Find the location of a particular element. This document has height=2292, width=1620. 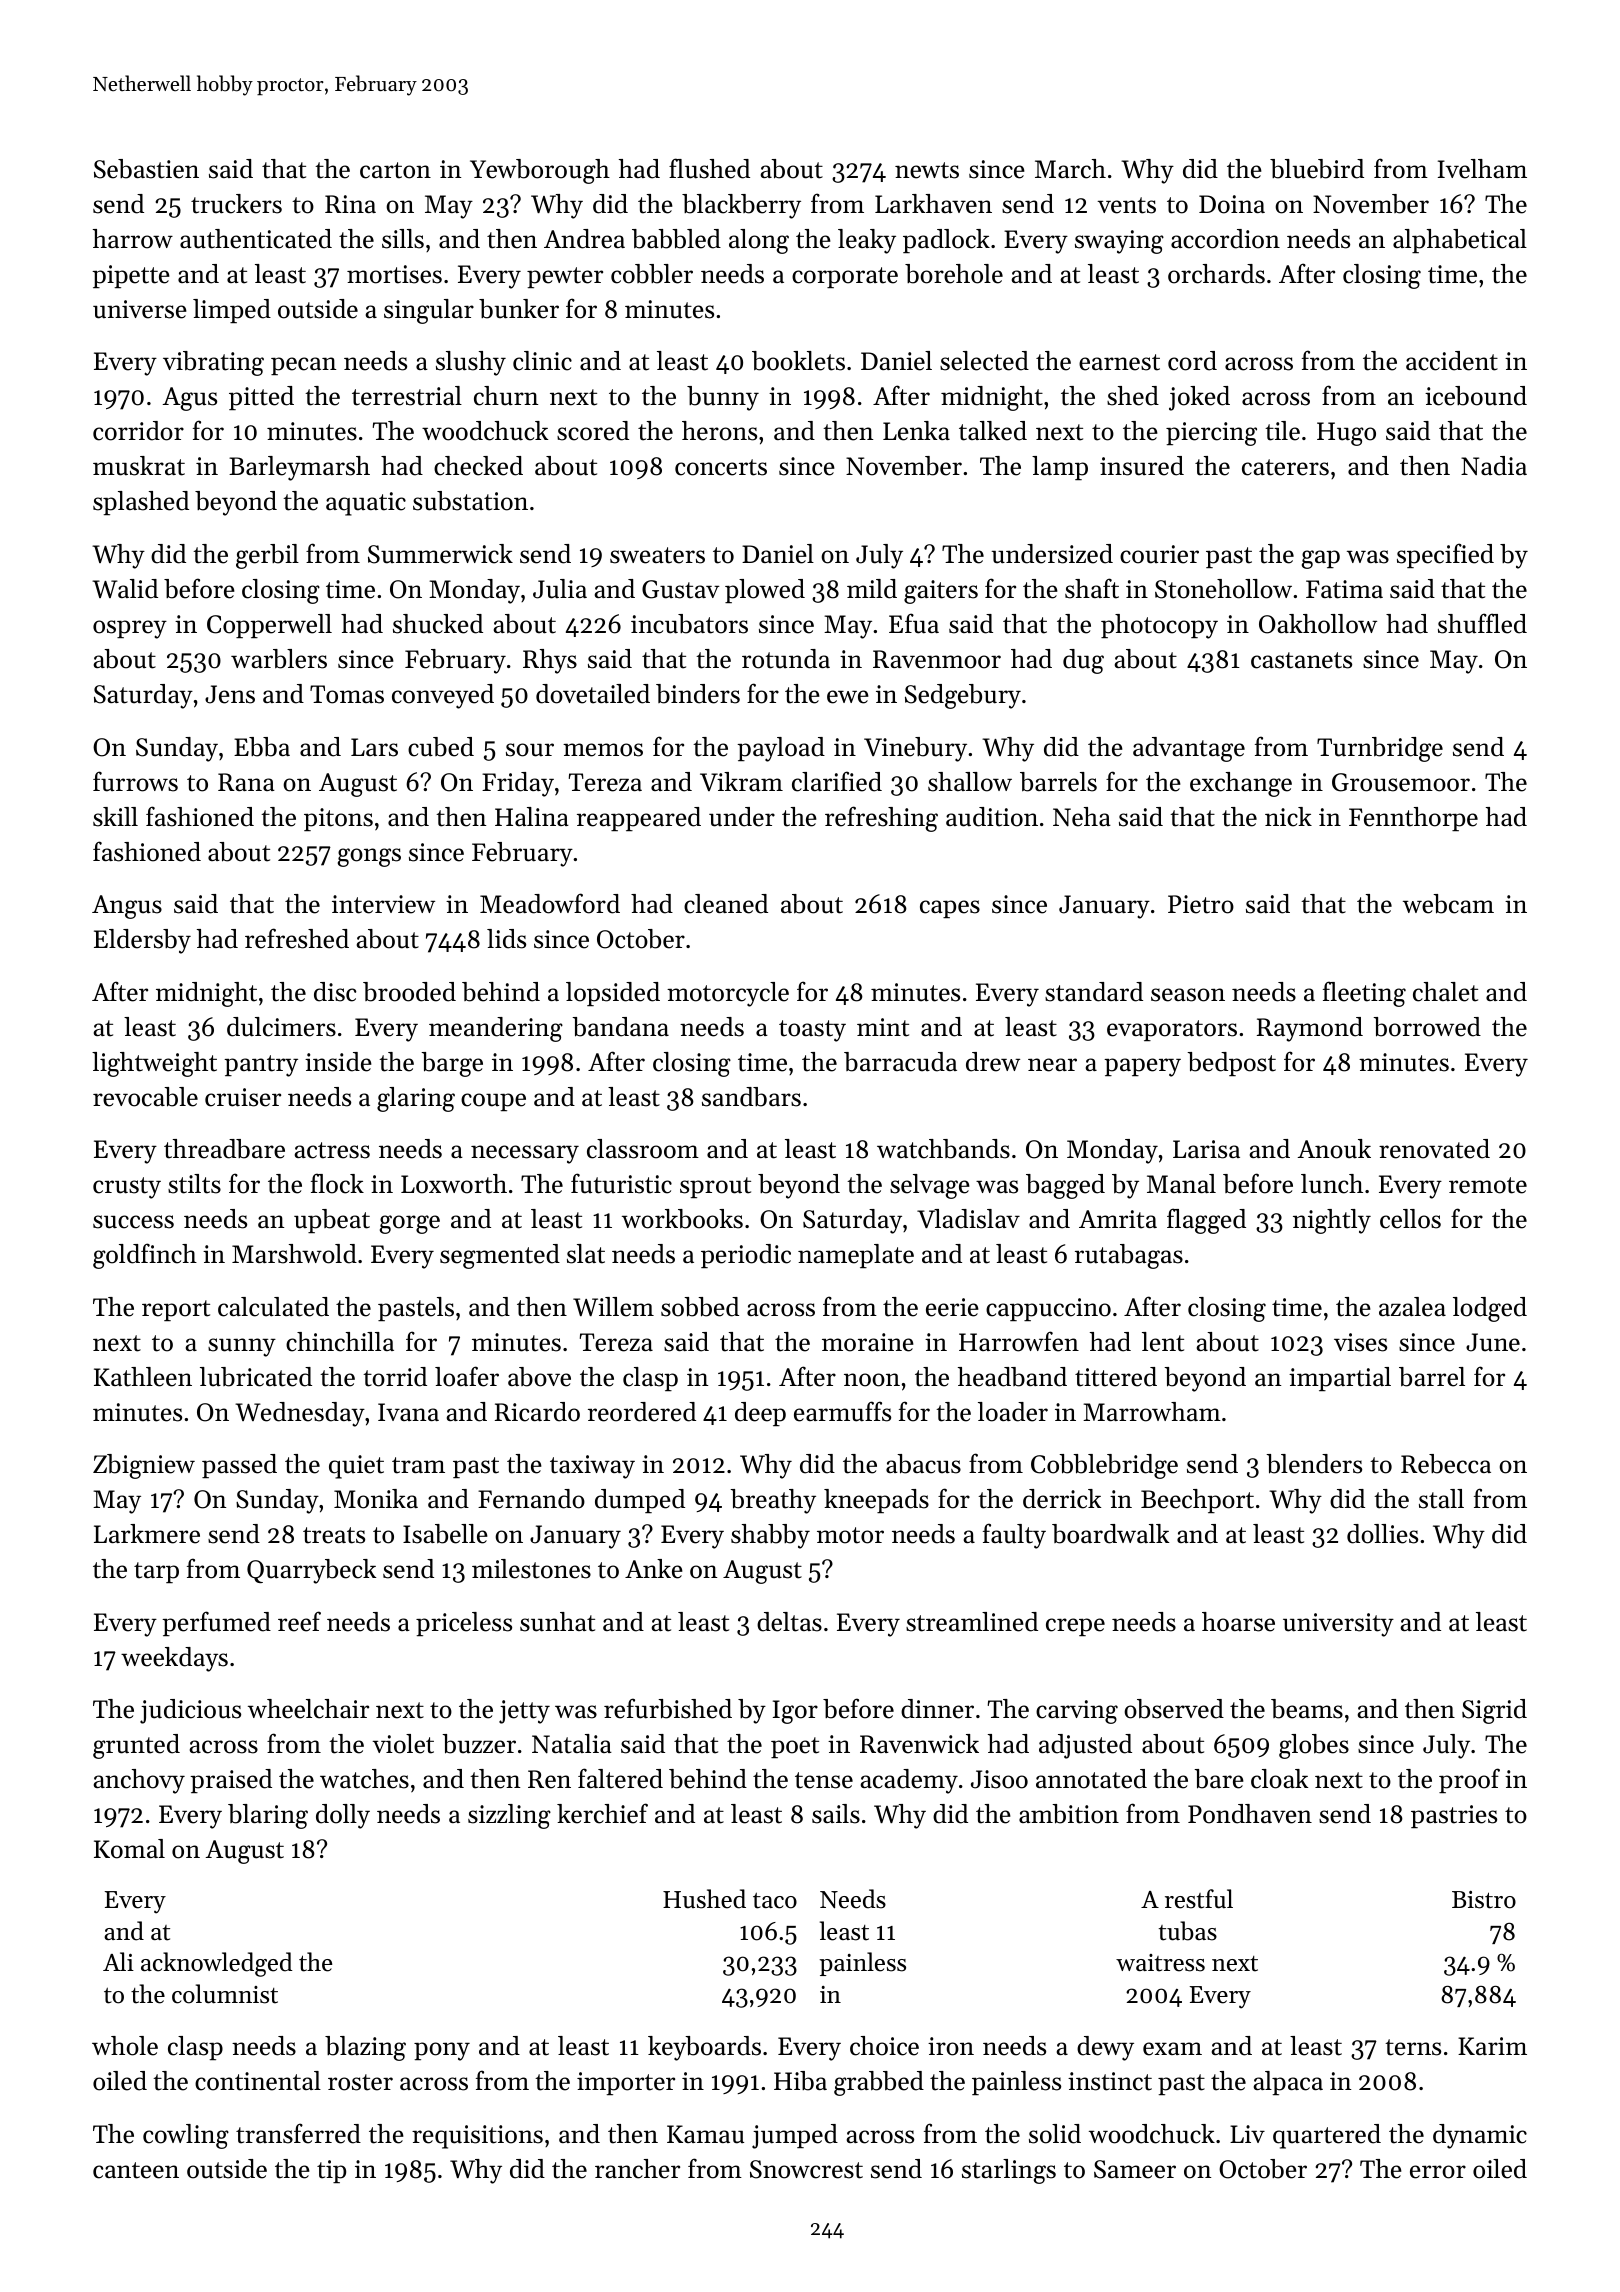

Kathleen is located at coordinates (143, 1377).
